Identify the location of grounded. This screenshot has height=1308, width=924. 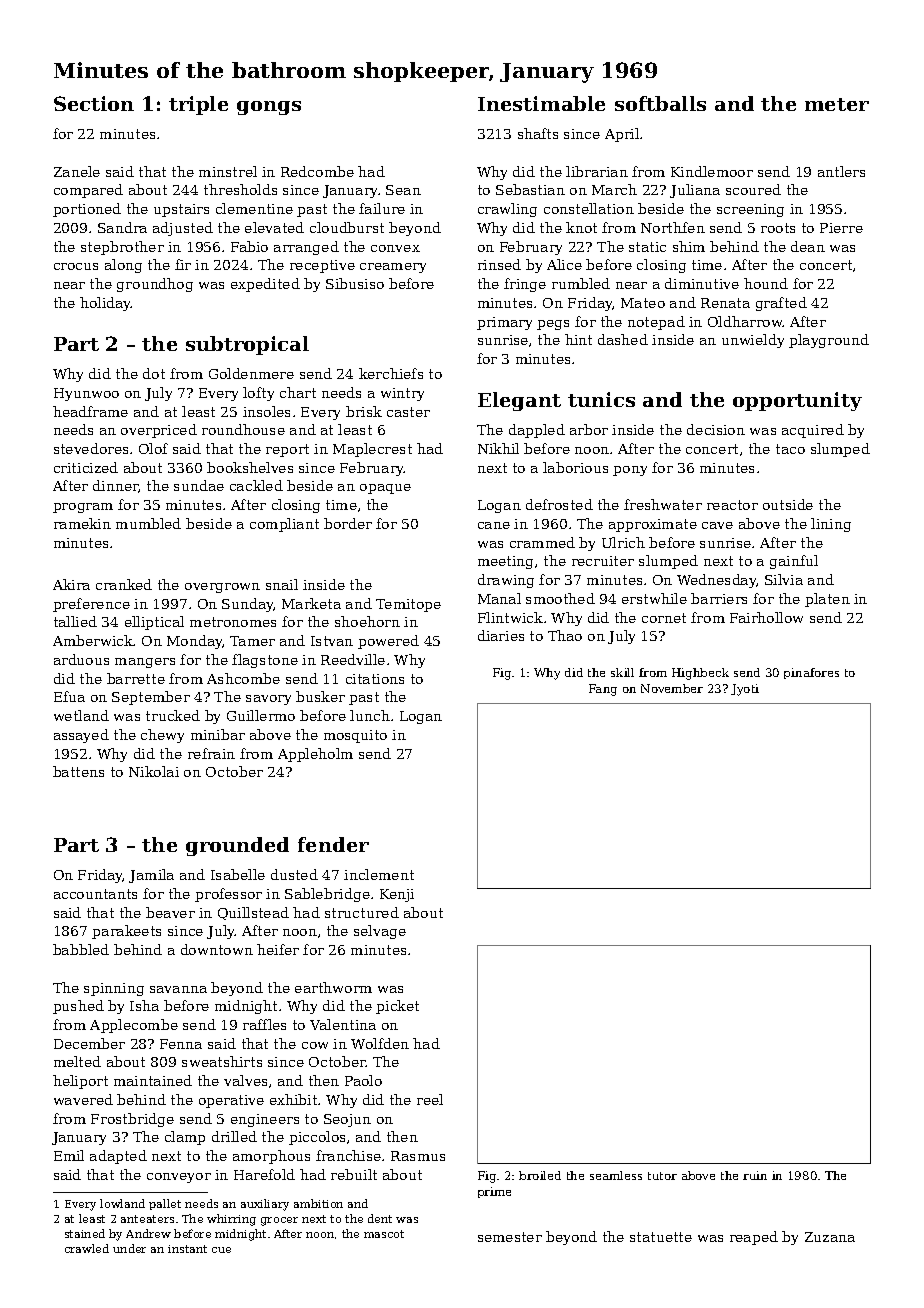
(237, 846).
